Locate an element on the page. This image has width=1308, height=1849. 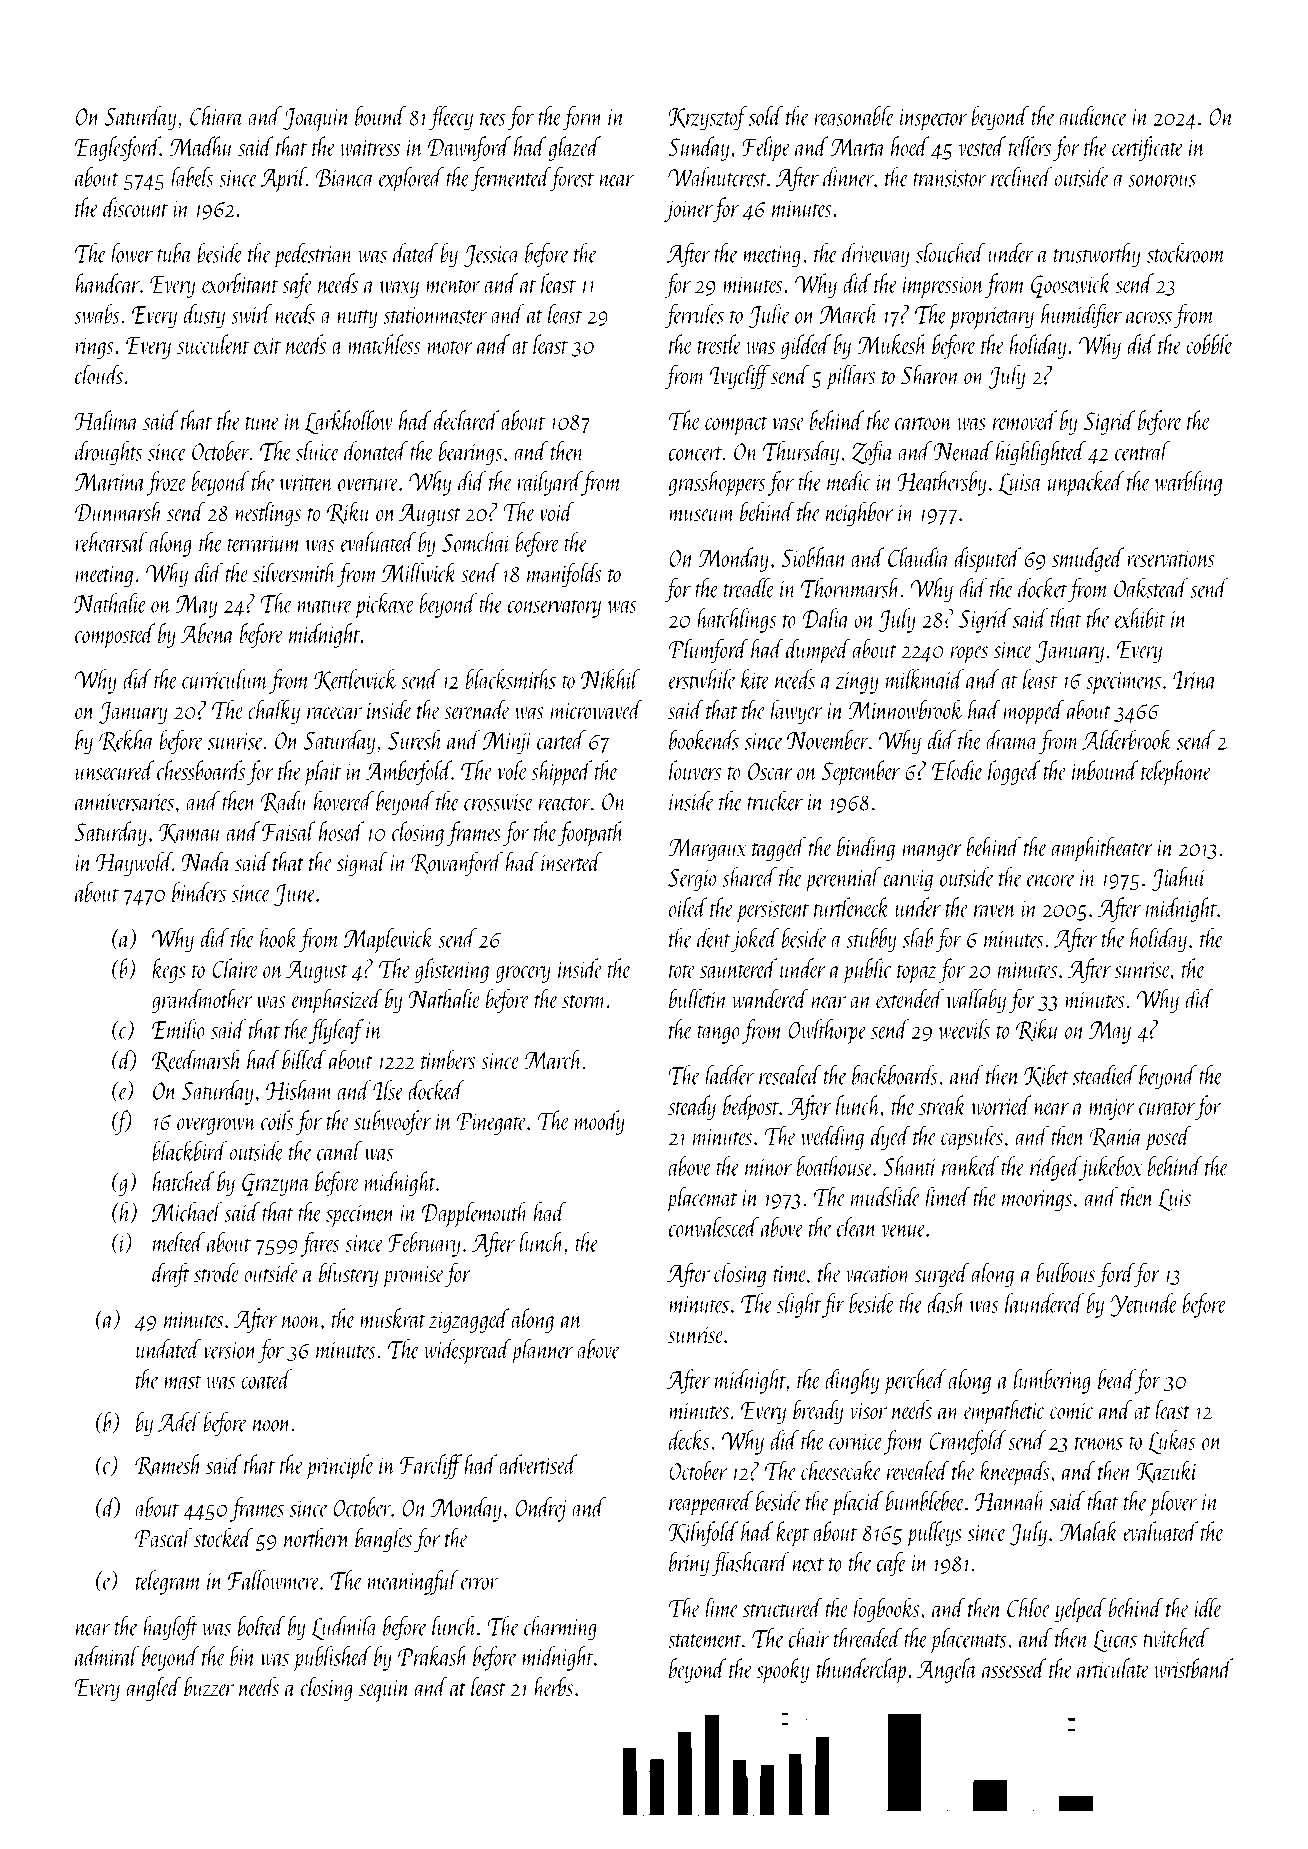
venue is located at coordinates (904, 1231).
